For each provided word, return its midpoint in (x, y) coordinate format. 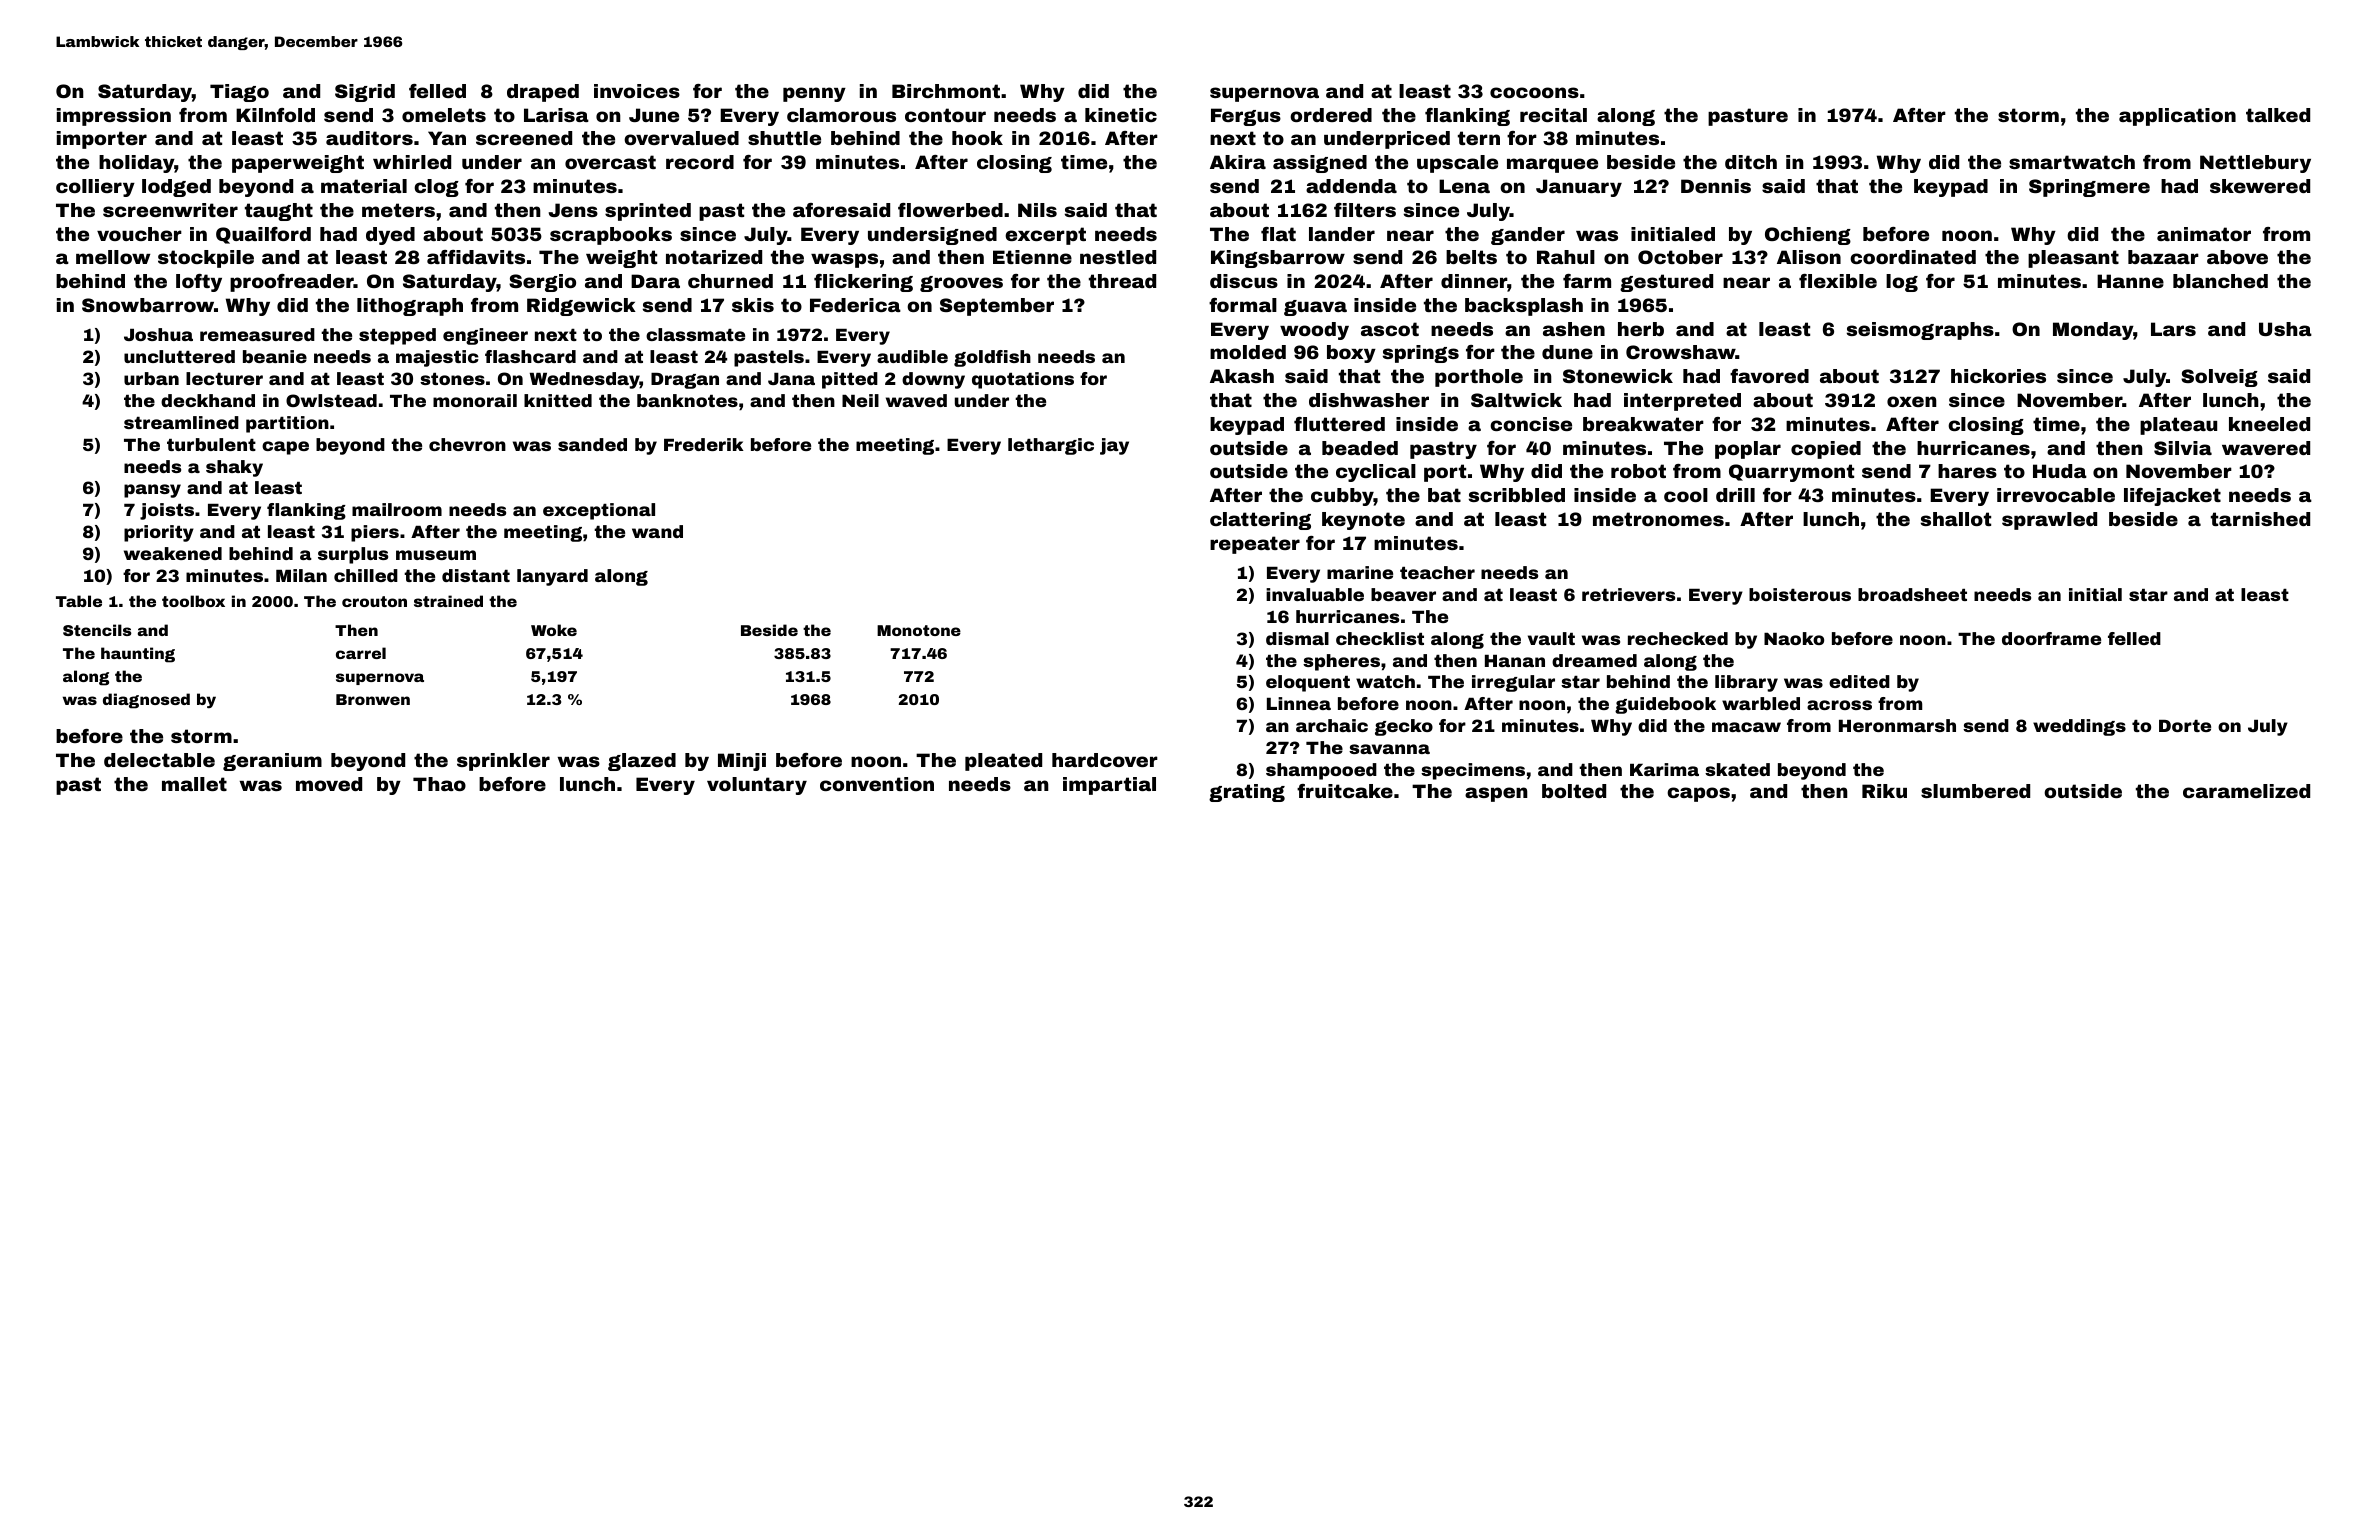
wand (657, 531)
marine (1360, 572)
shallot (1956, 519)
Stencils (97, 630)
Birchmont (946, 91)
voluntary (757, 786)
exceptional (599, 511)
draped (543, 93)
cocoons (1534, 92)
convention (877, 784)
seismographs (1920, 331)
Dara (655, 281)
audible (912, 356)
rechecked (1678, 638)
